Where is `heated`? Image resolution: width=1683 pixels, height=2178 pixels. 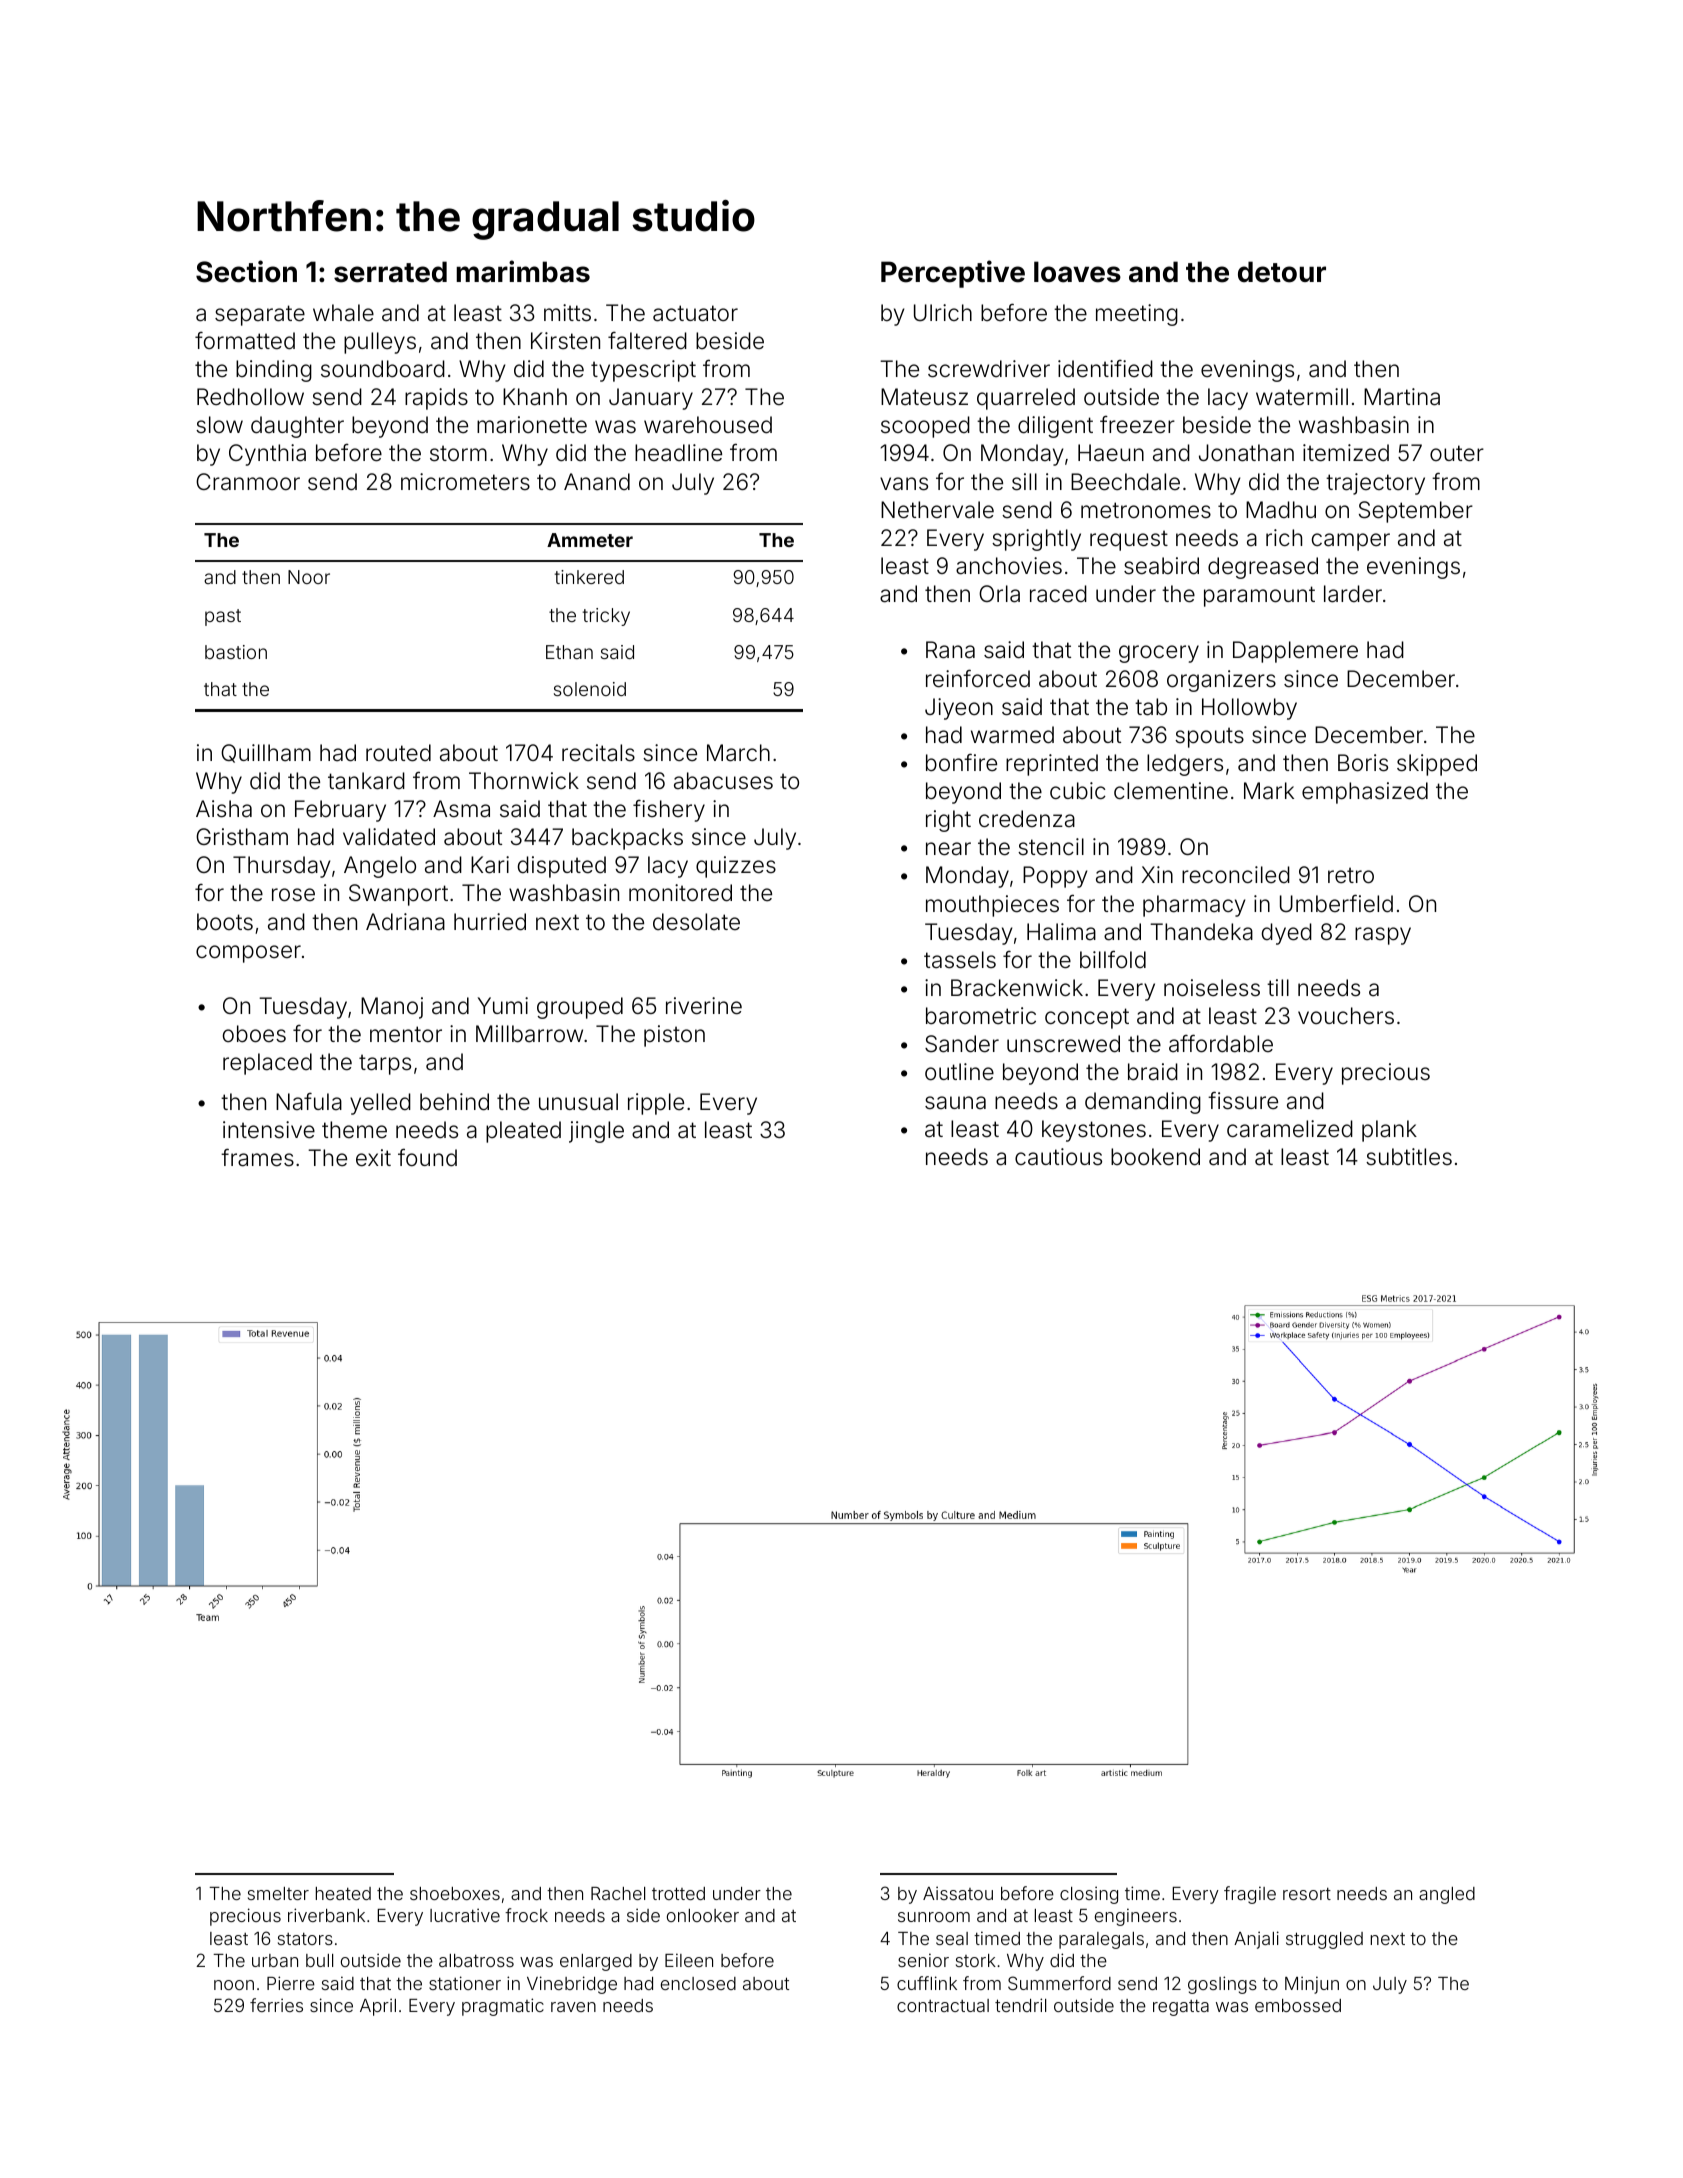 heated is located at coordinates (343, 1893).
